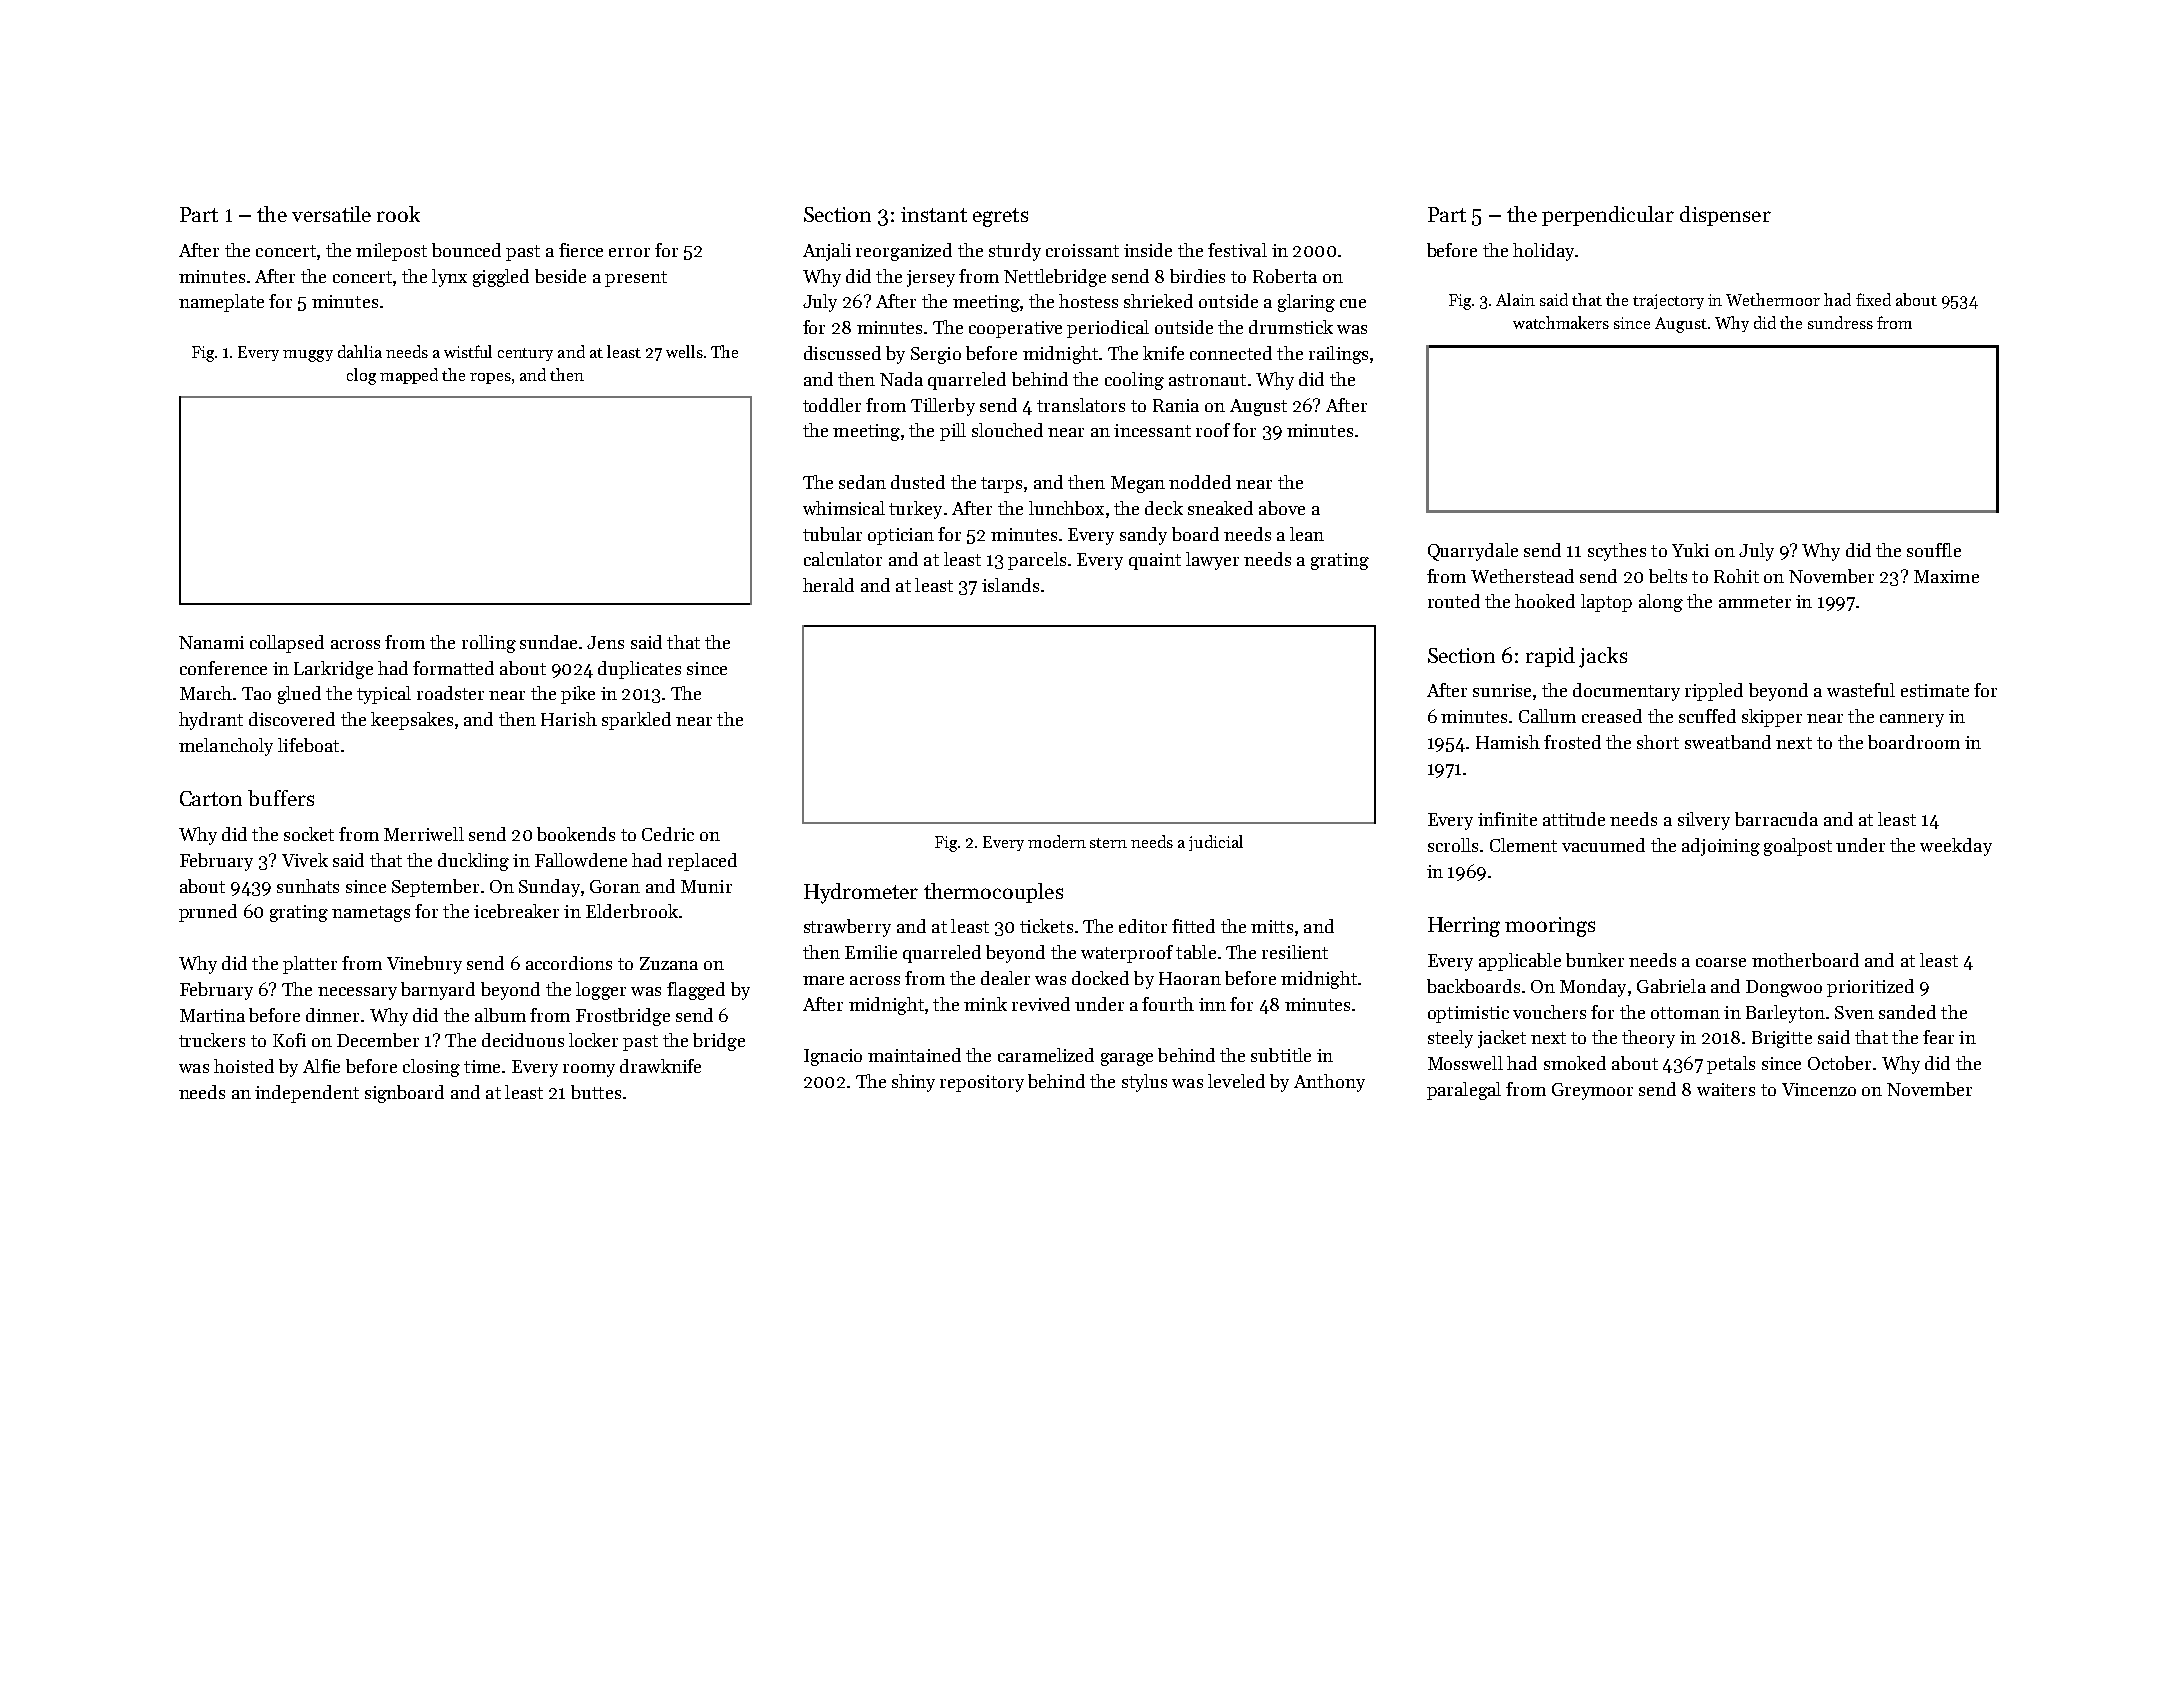  Describe the element at coordinates (1668, 301) in the page. I see `trajectory` at that location.
